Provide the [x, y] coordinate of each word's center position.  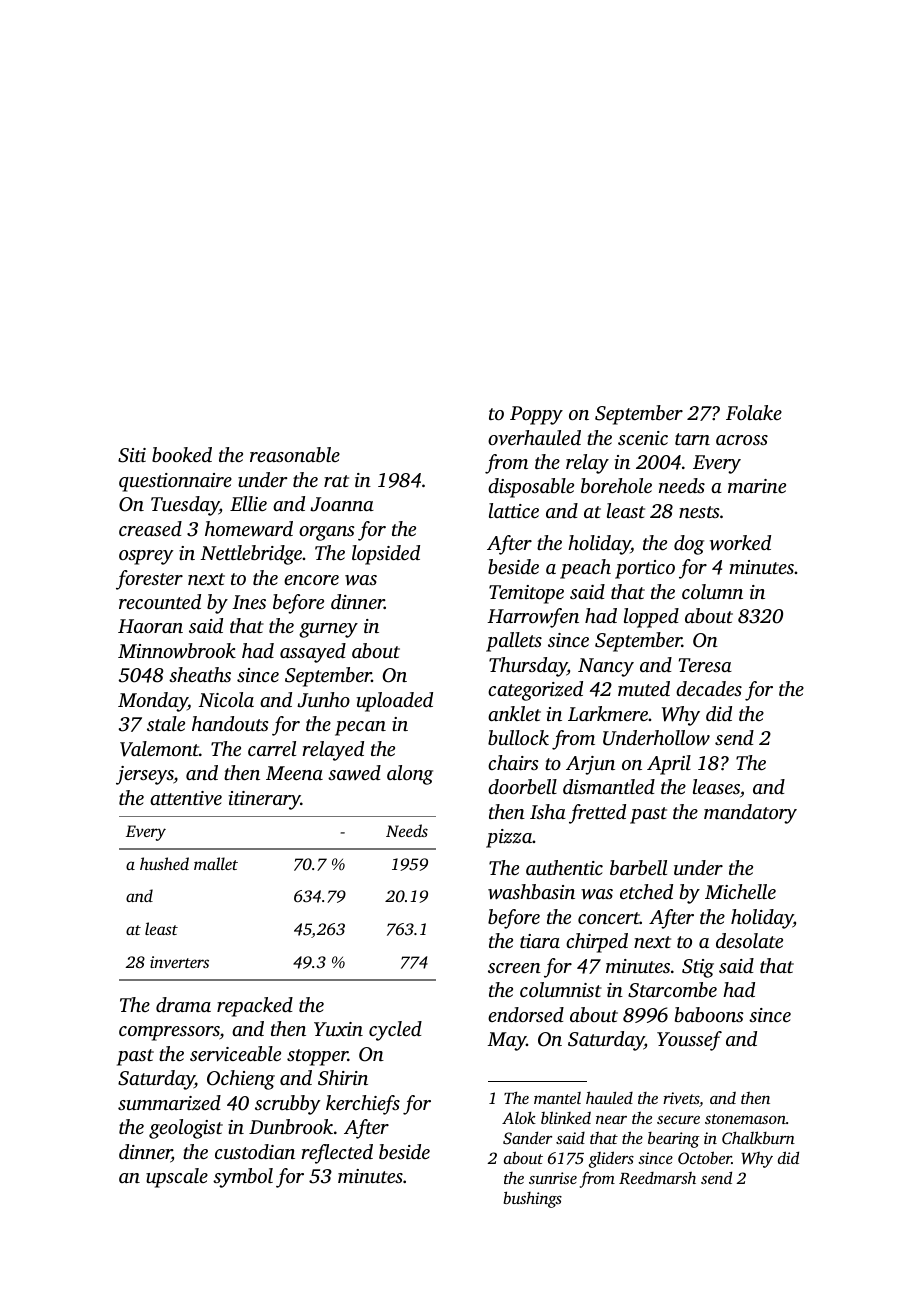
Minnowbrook [177, 650]
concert [609, 918]
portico [645, 569]
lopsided [386, 555]
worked [740, 542]
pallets [514, 642]
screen [514, 968]
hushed [164, 863]
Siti [132, 455]
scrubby [288, 1105]
